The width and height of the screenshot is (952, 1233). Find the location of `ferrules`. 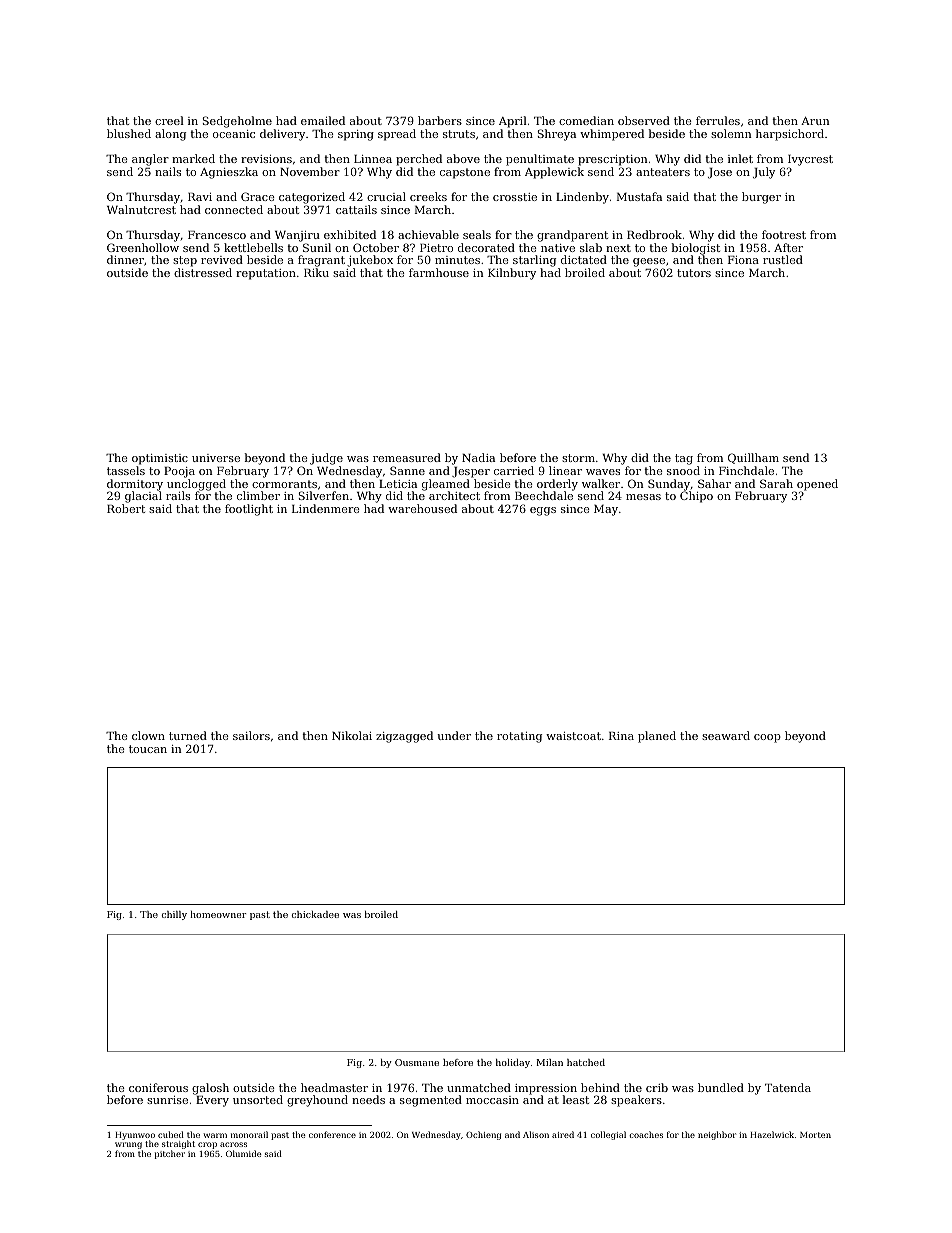

ferrules is located at coordinates (718, 120).
